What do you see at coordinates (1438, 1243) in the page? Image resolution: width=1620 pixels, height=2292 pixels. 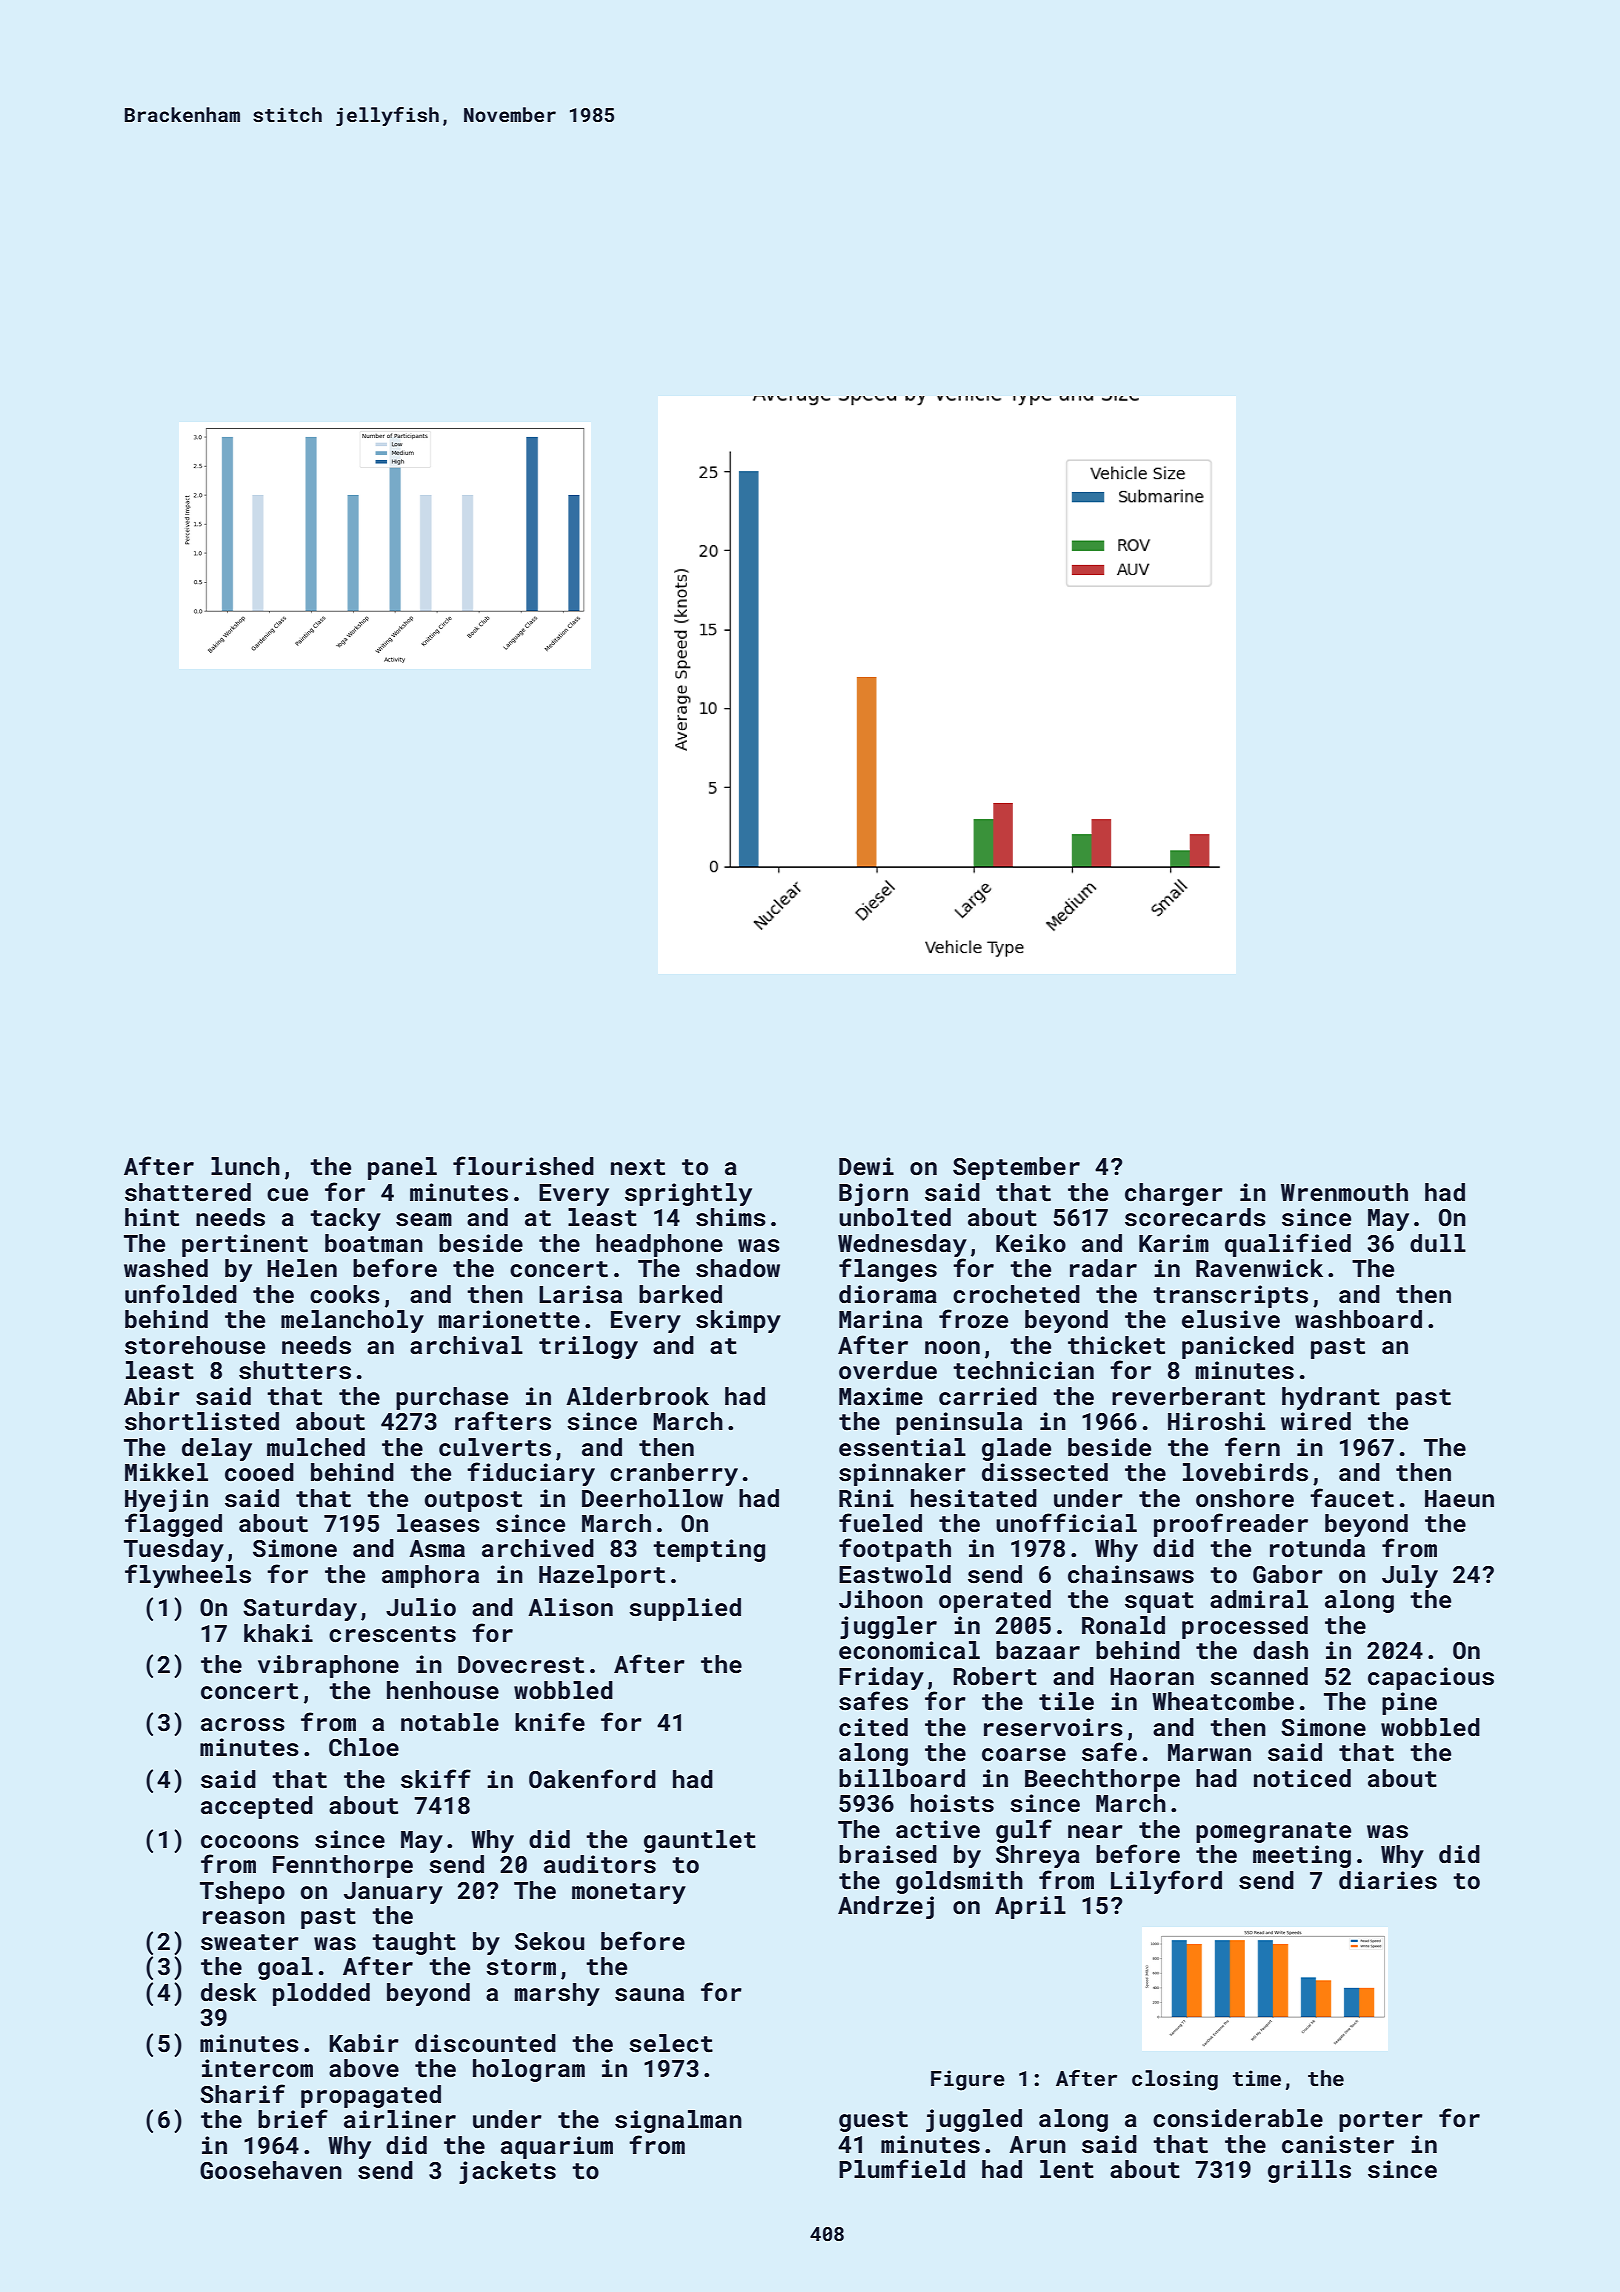 I see `dull` at bounding box center [1438, 1243].
